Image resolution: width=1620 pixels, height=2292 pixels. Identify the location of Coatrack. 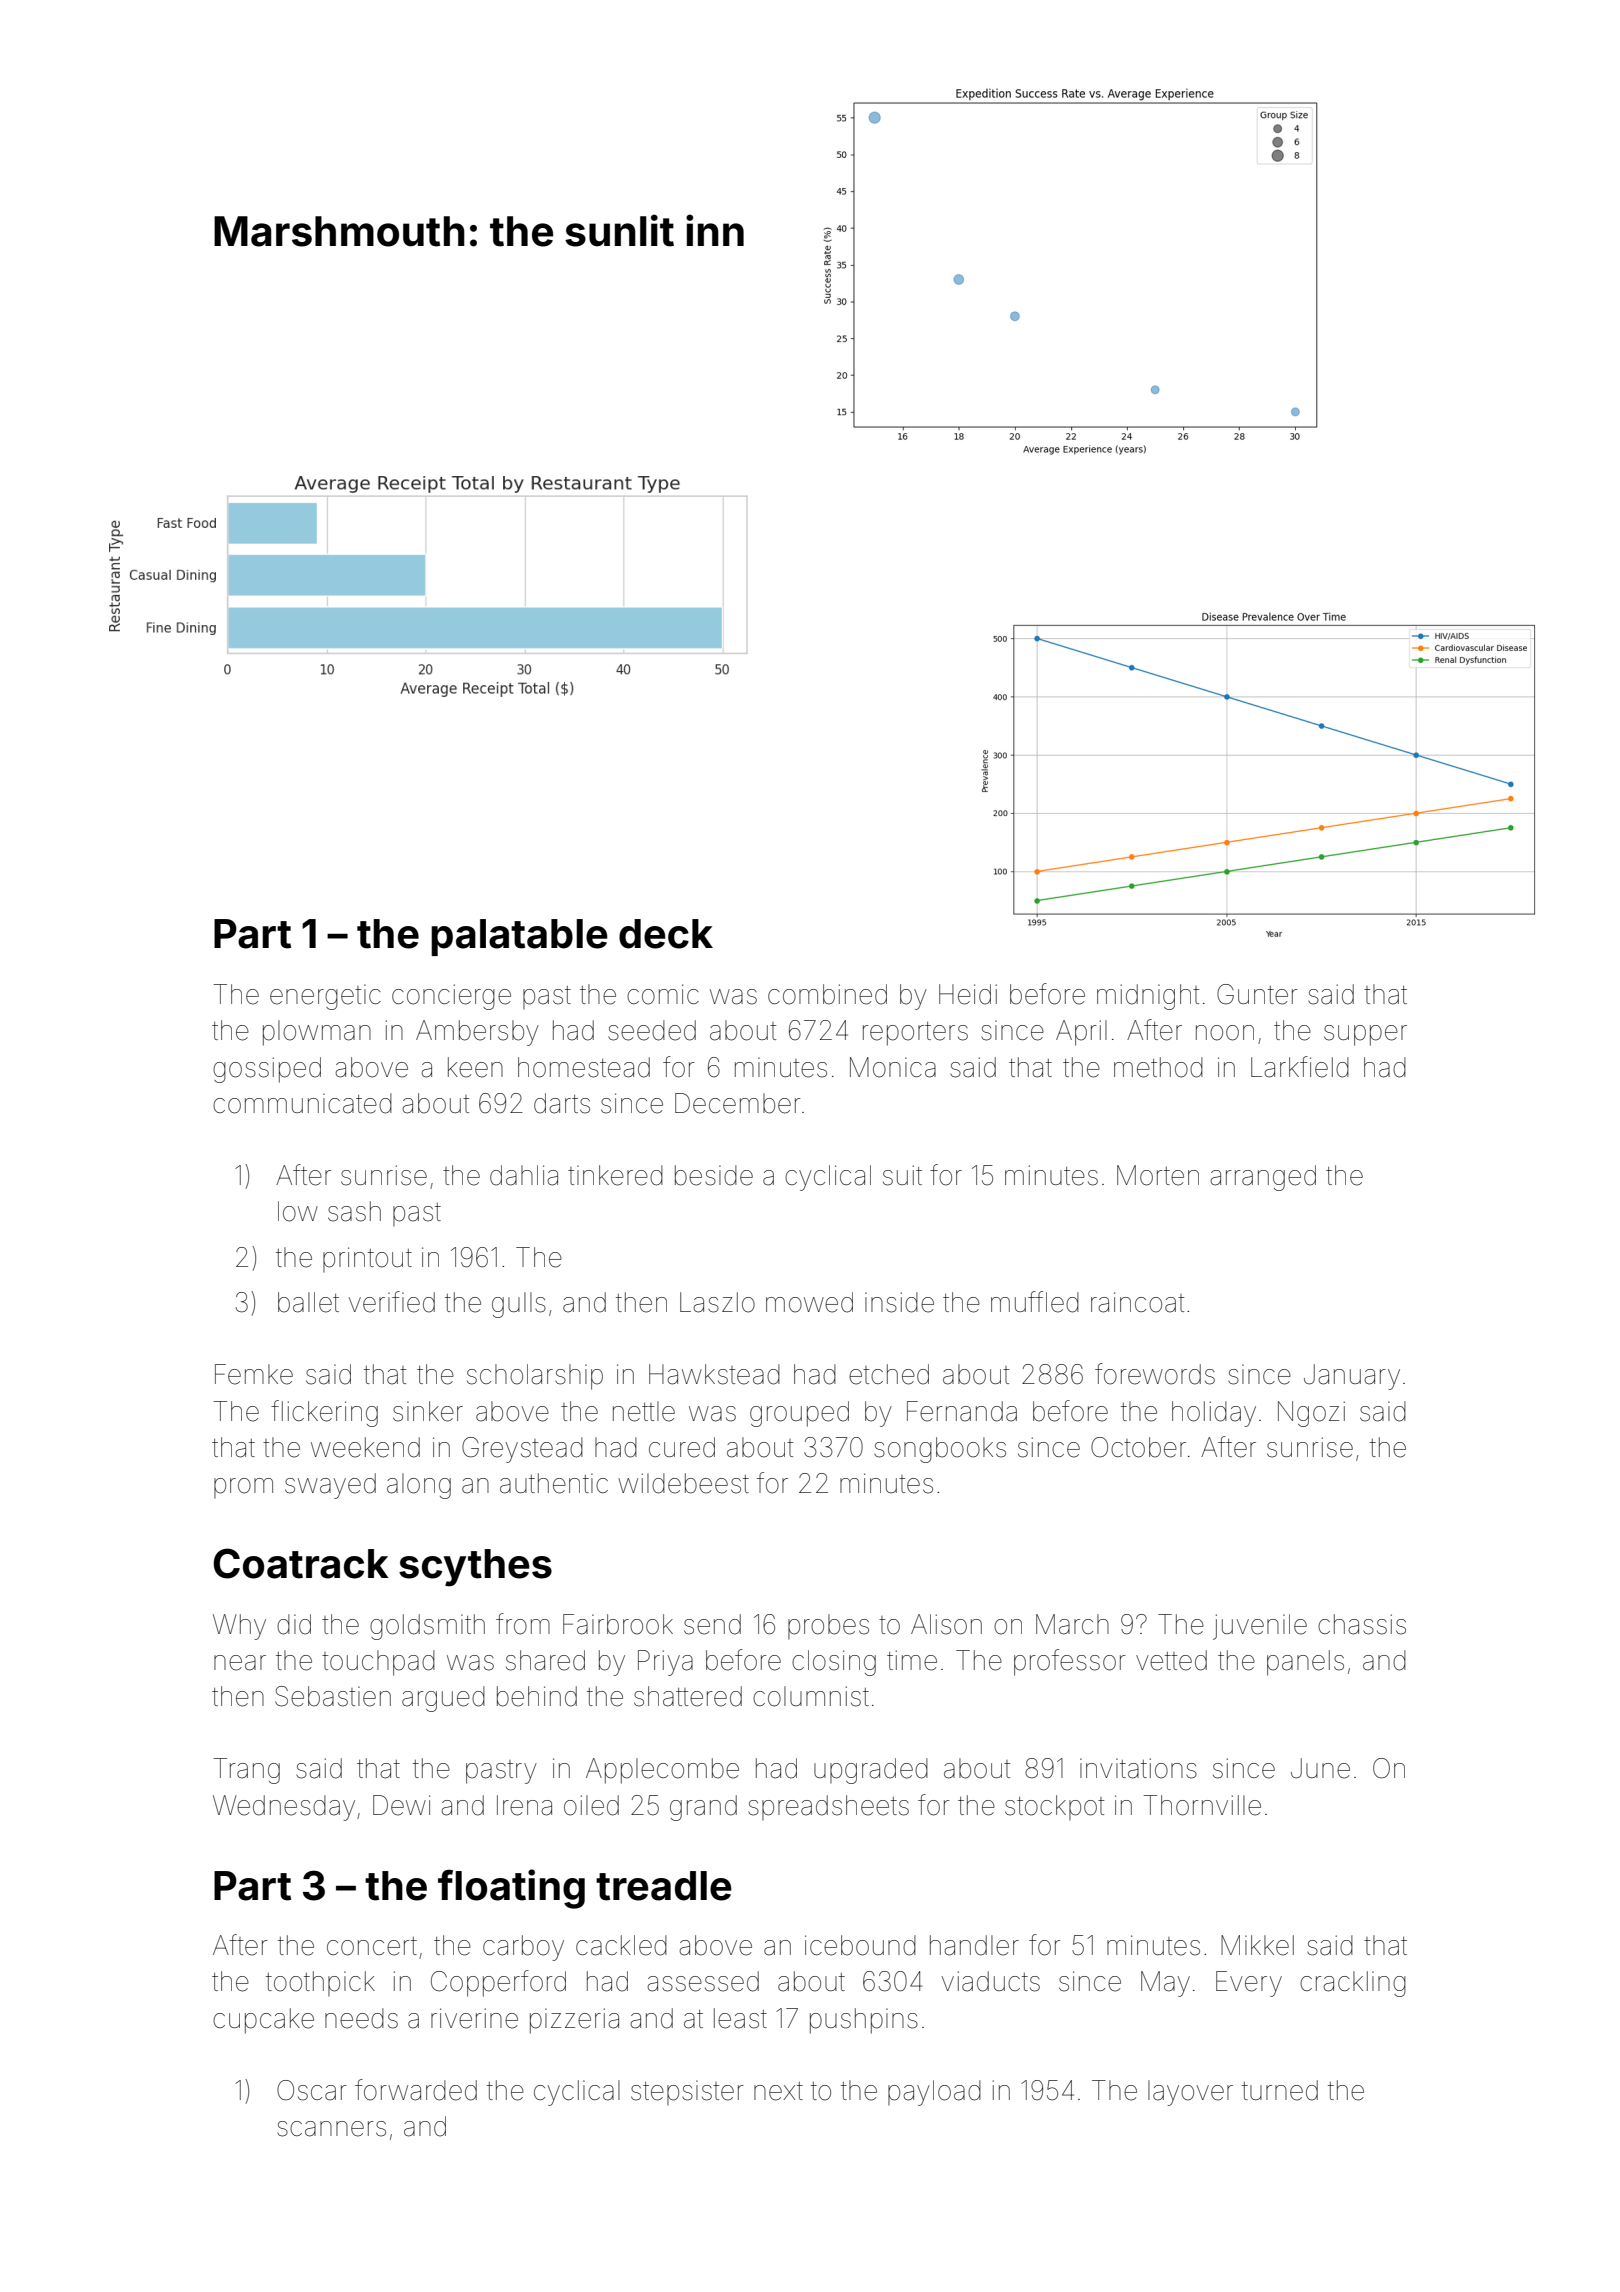
(301, 1563).
